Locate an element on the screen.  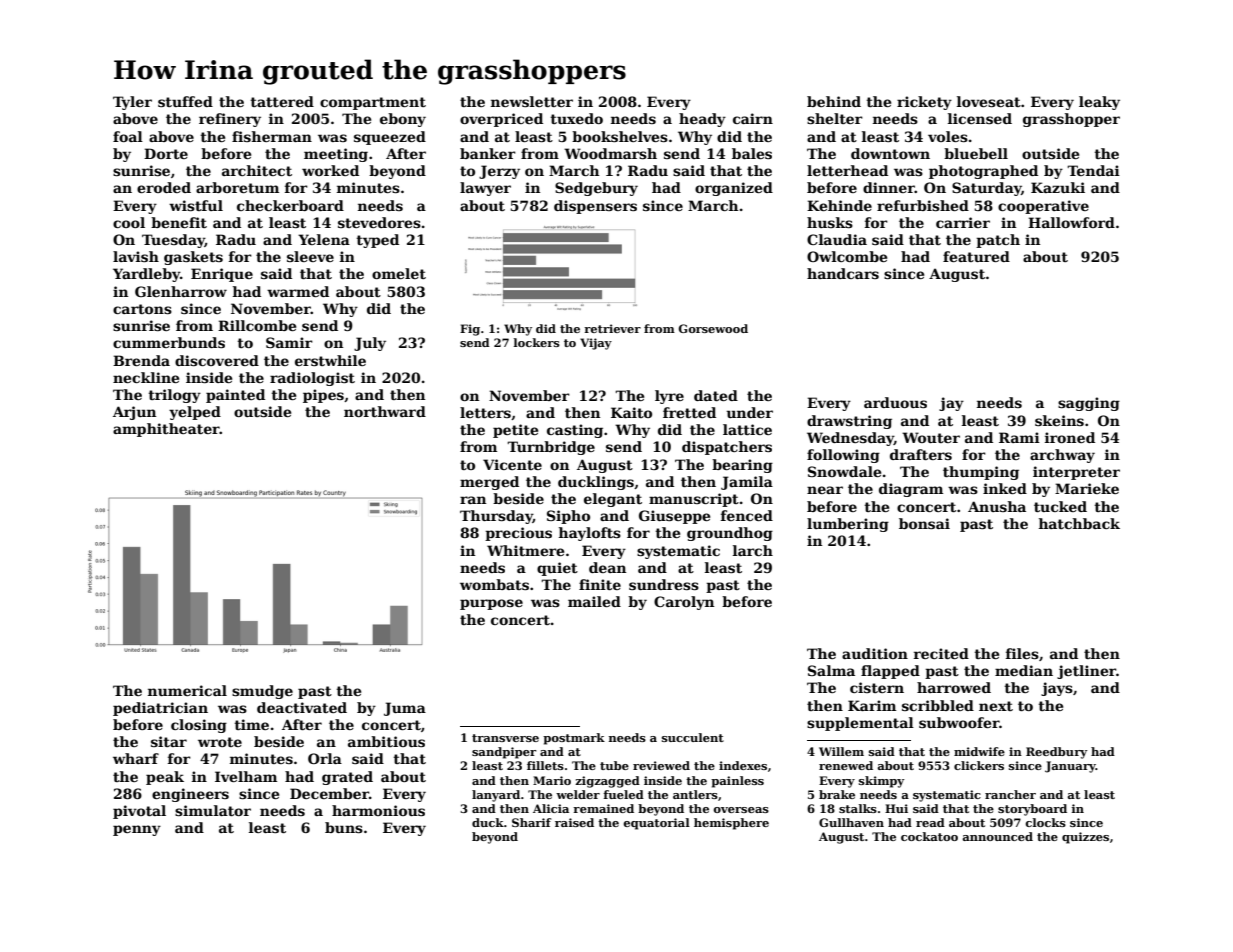
arduous is located at coordinates (895, 402).
